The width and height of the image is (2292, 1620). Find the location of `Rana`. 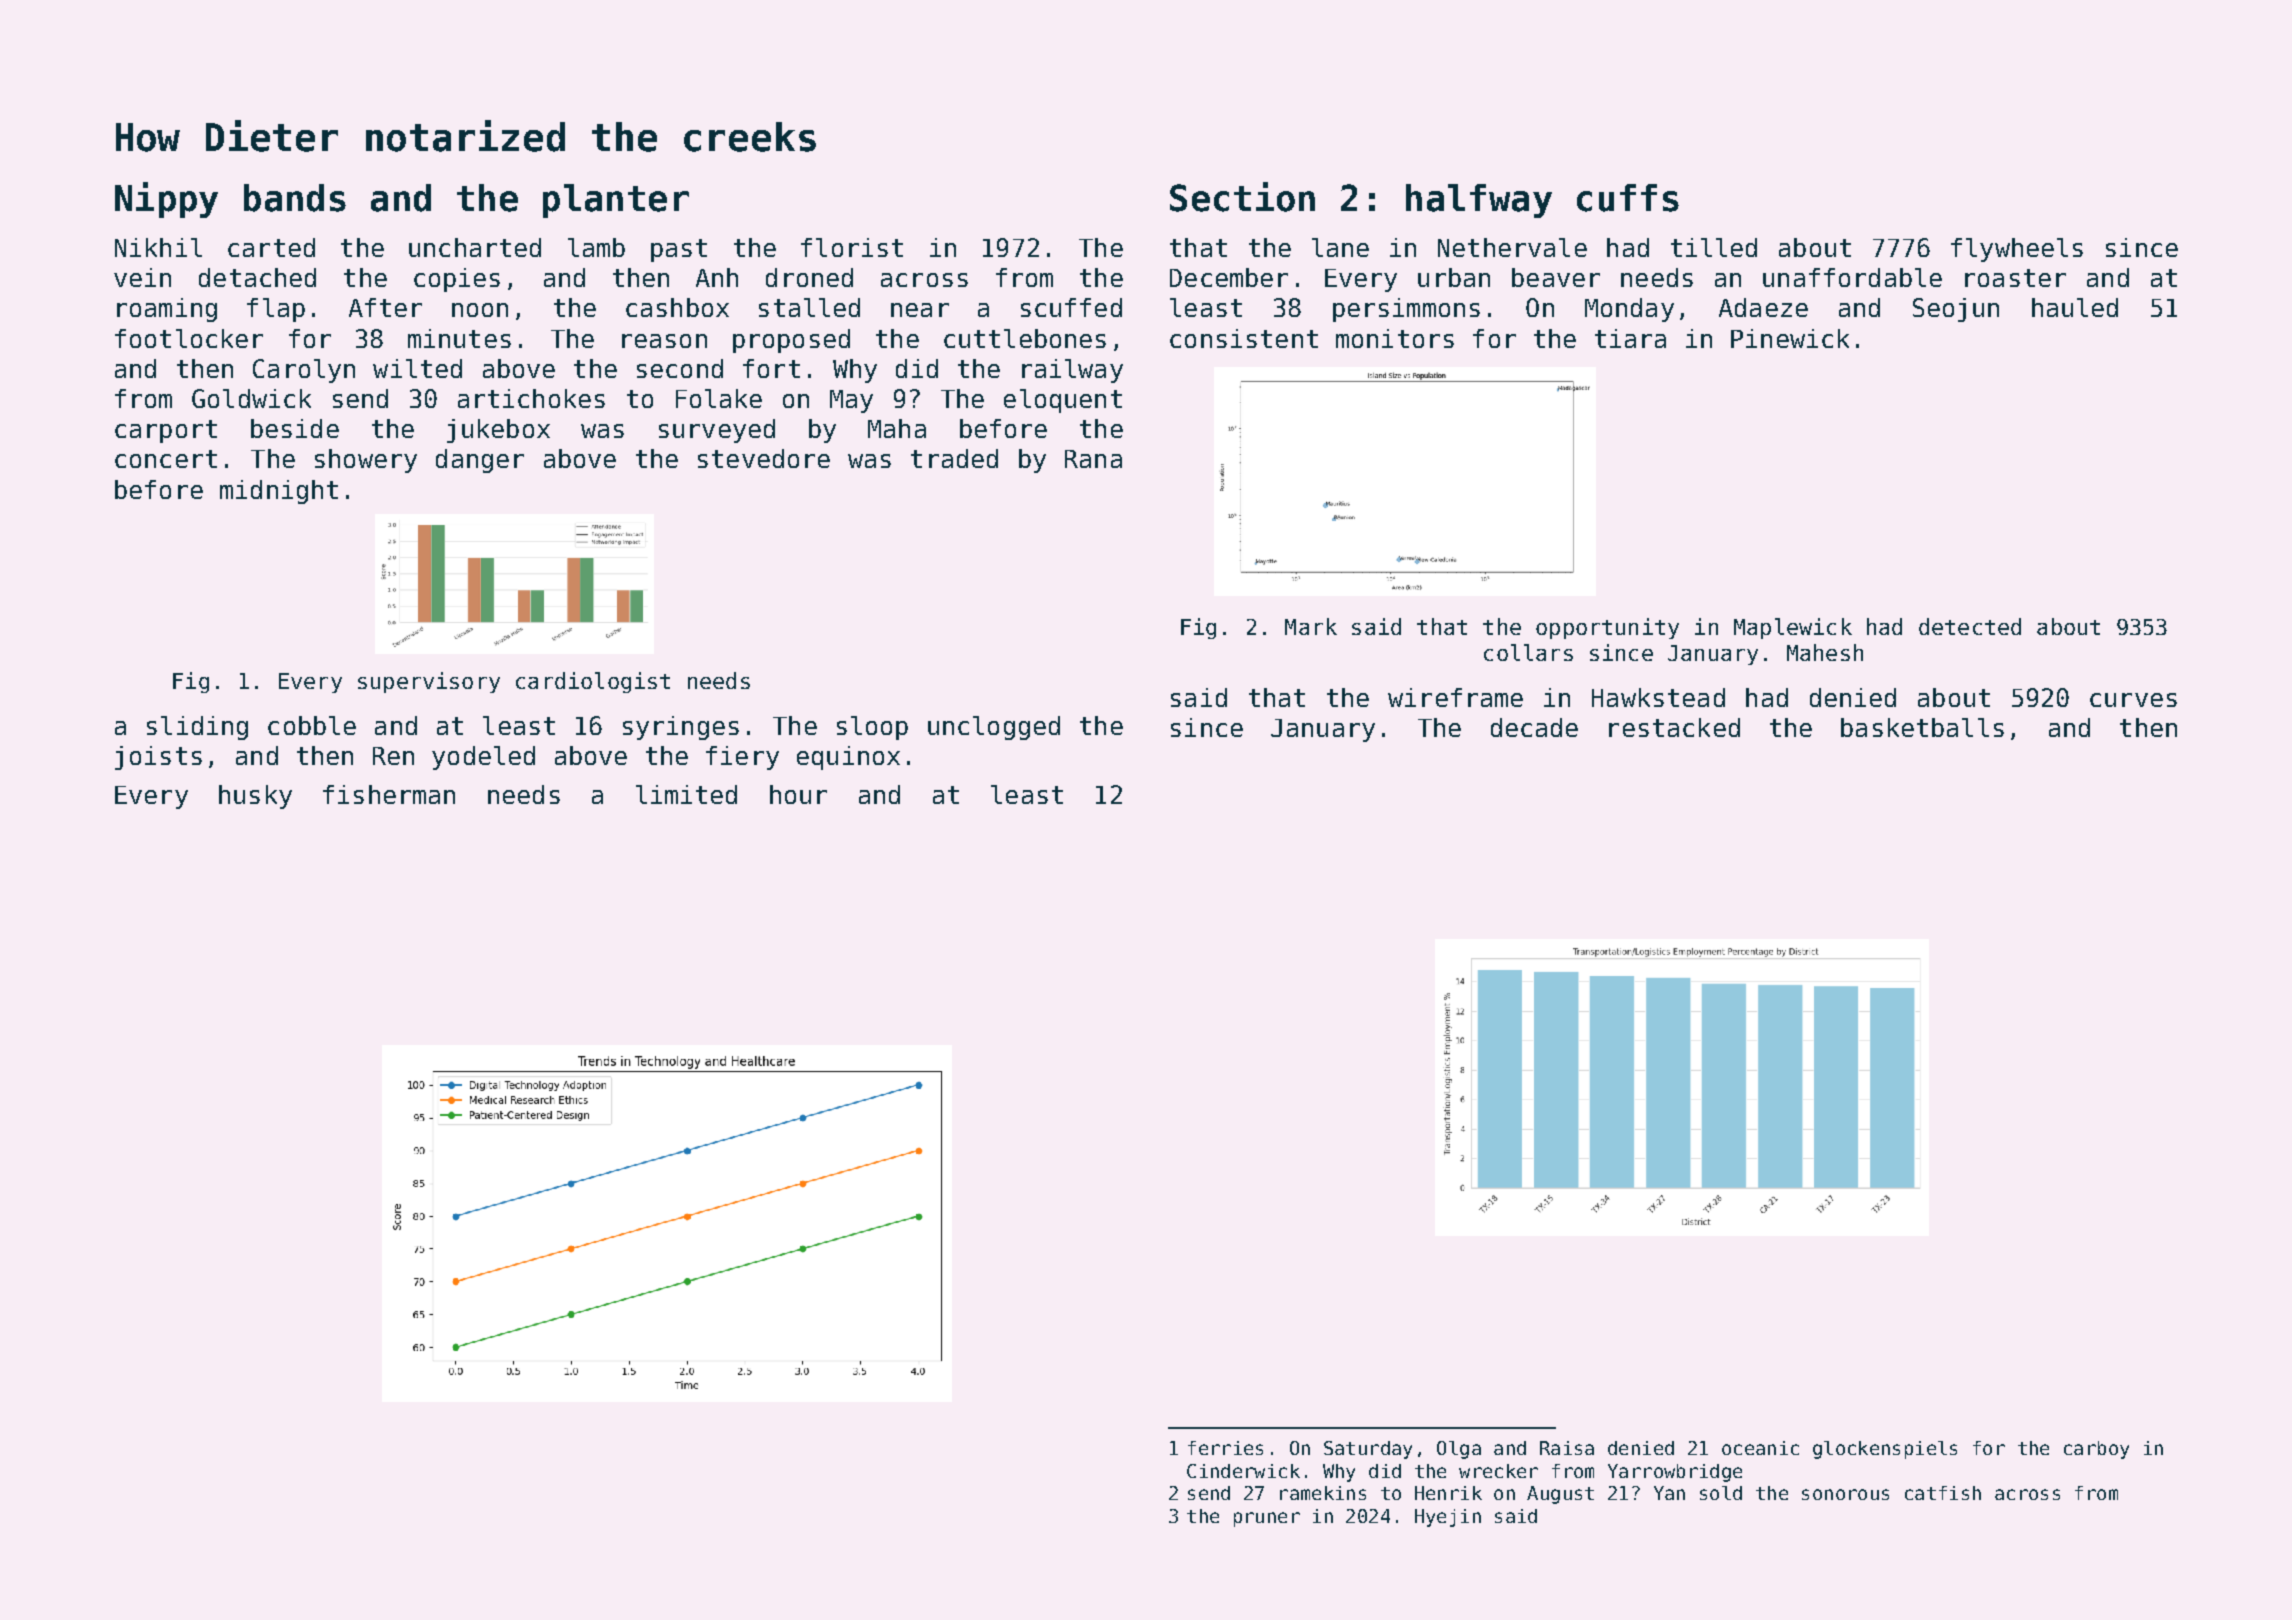

Rana is located at coordinates (1093, 459).
